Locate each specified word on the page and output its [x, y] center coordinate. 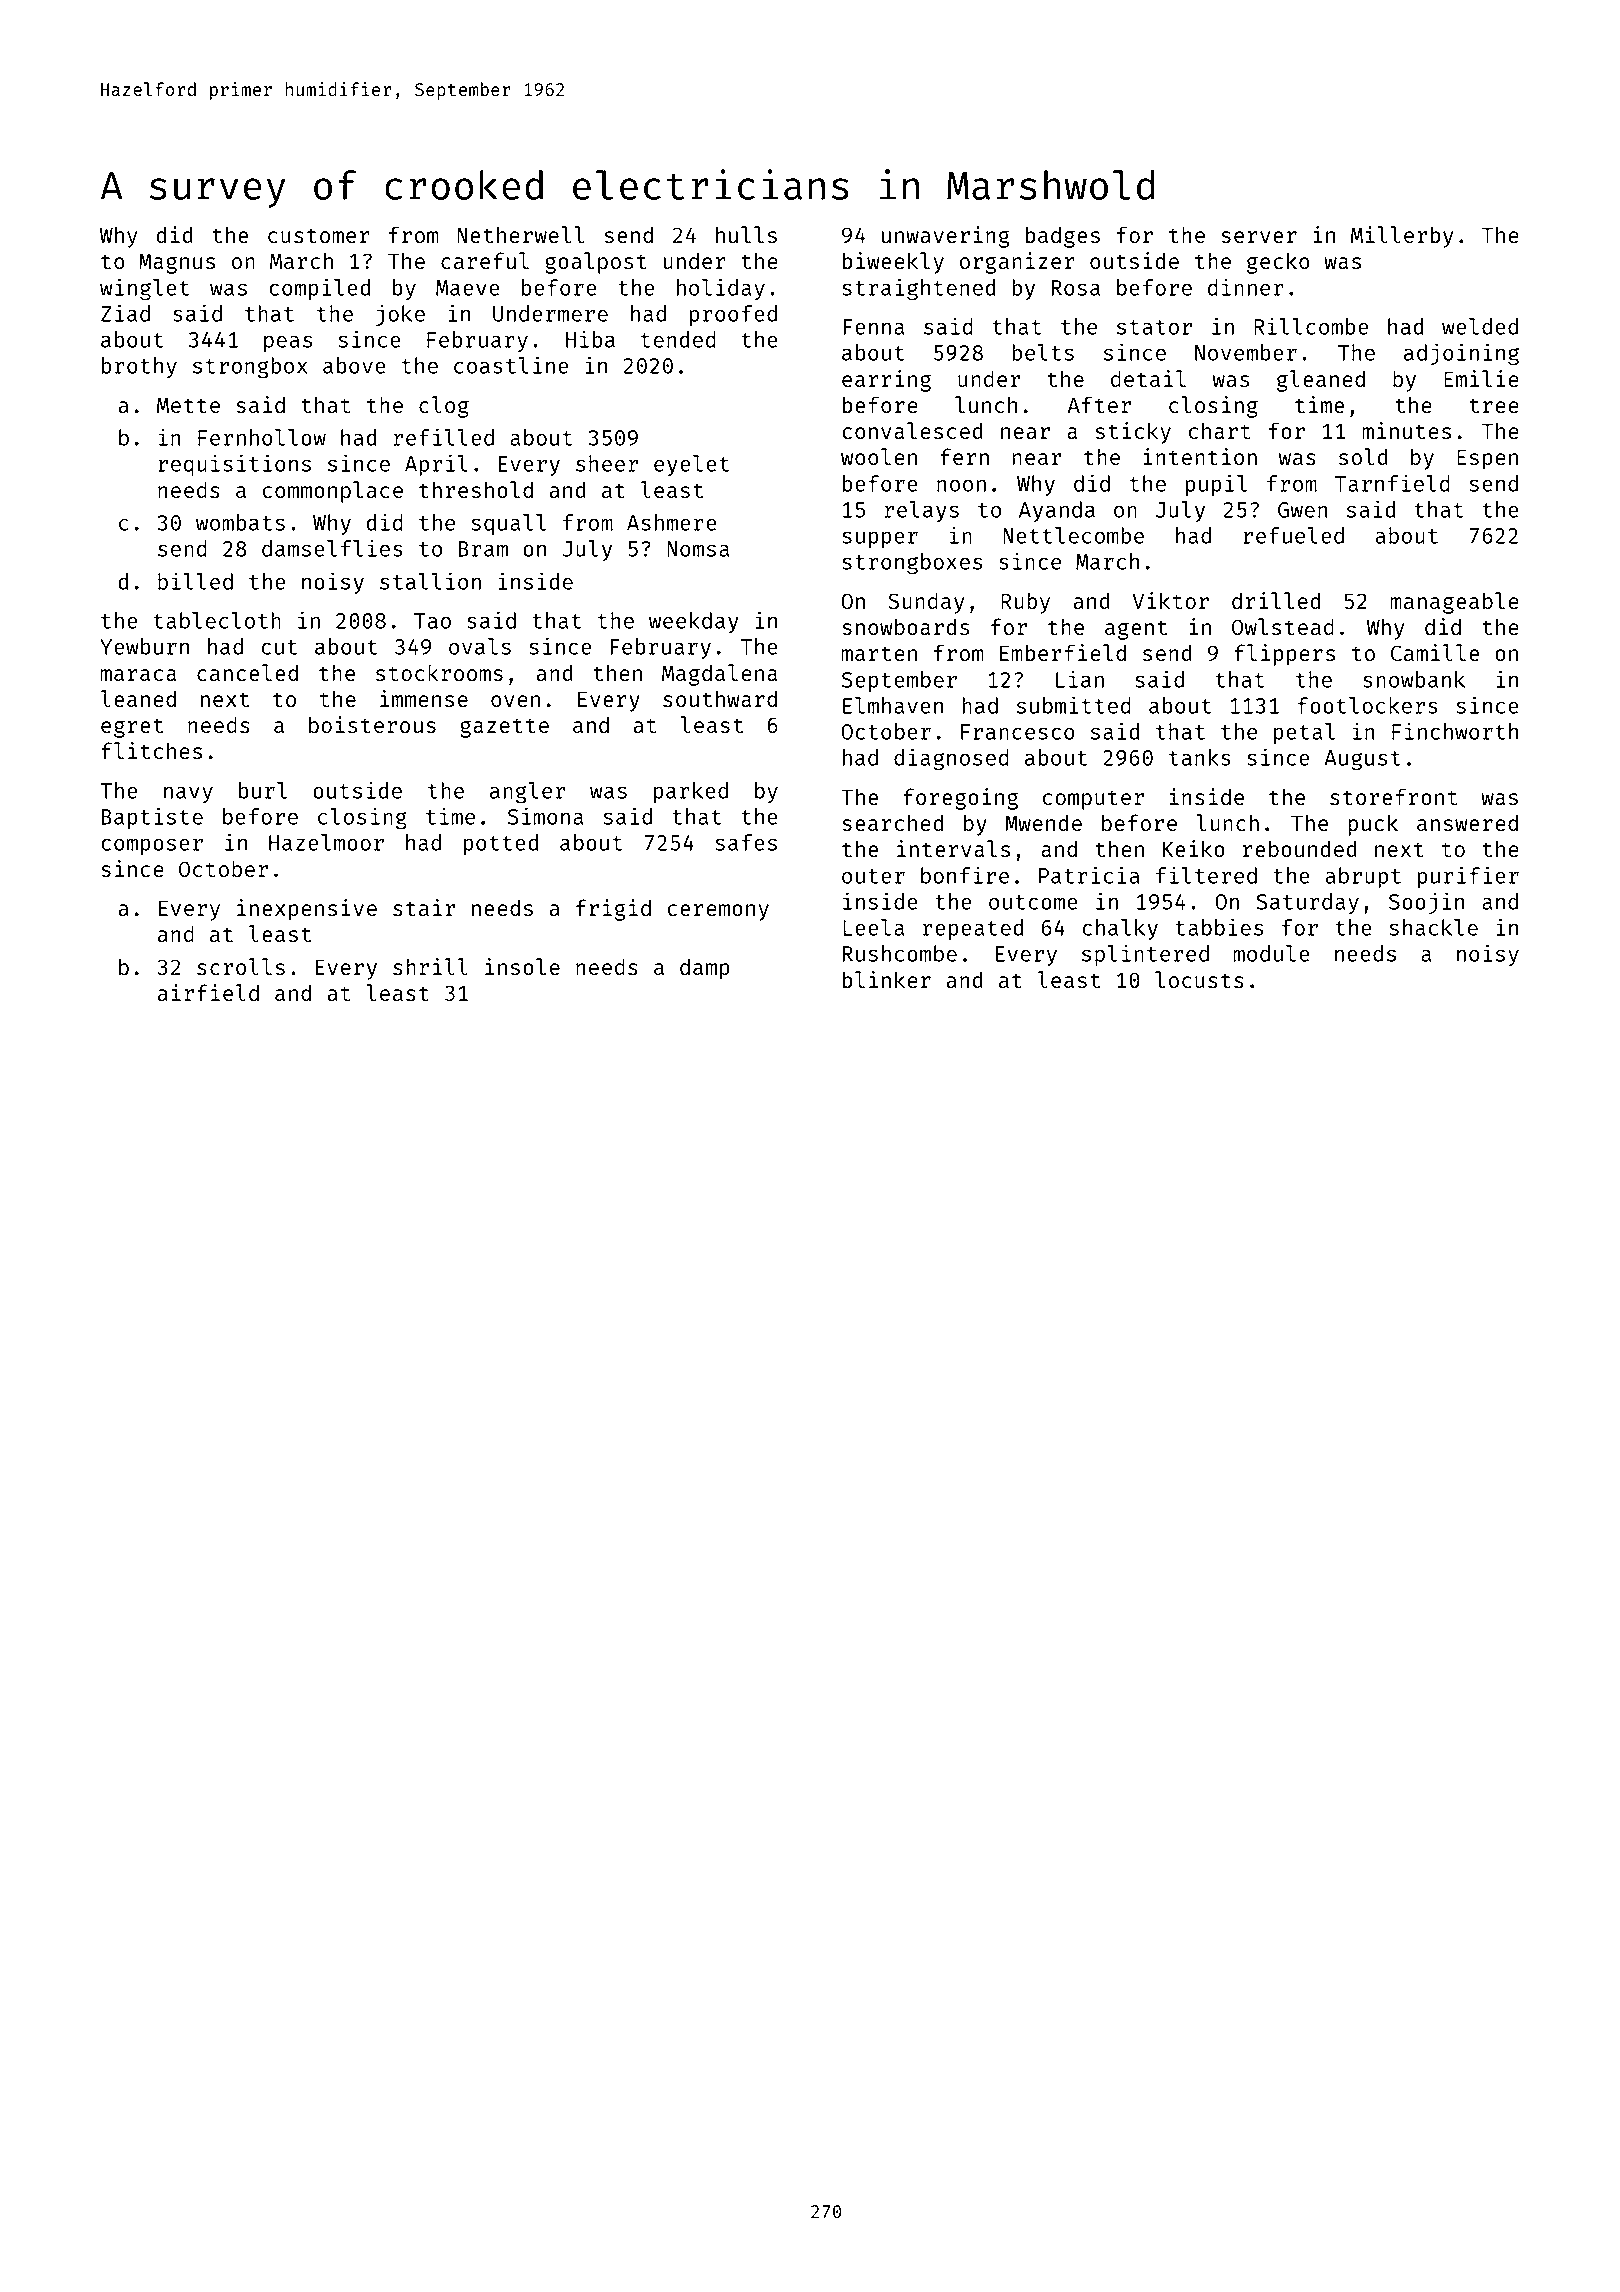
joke [400, 315]
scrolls [241, 966]
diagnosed [951, 759]
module [1271, 953]
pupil [1216, 485]
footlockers [1368, 705]
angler [527, 793]
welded [1480, 326]
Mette [188, 405]
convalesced [912, 430]
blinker [887, 979]
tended [678, 339]
